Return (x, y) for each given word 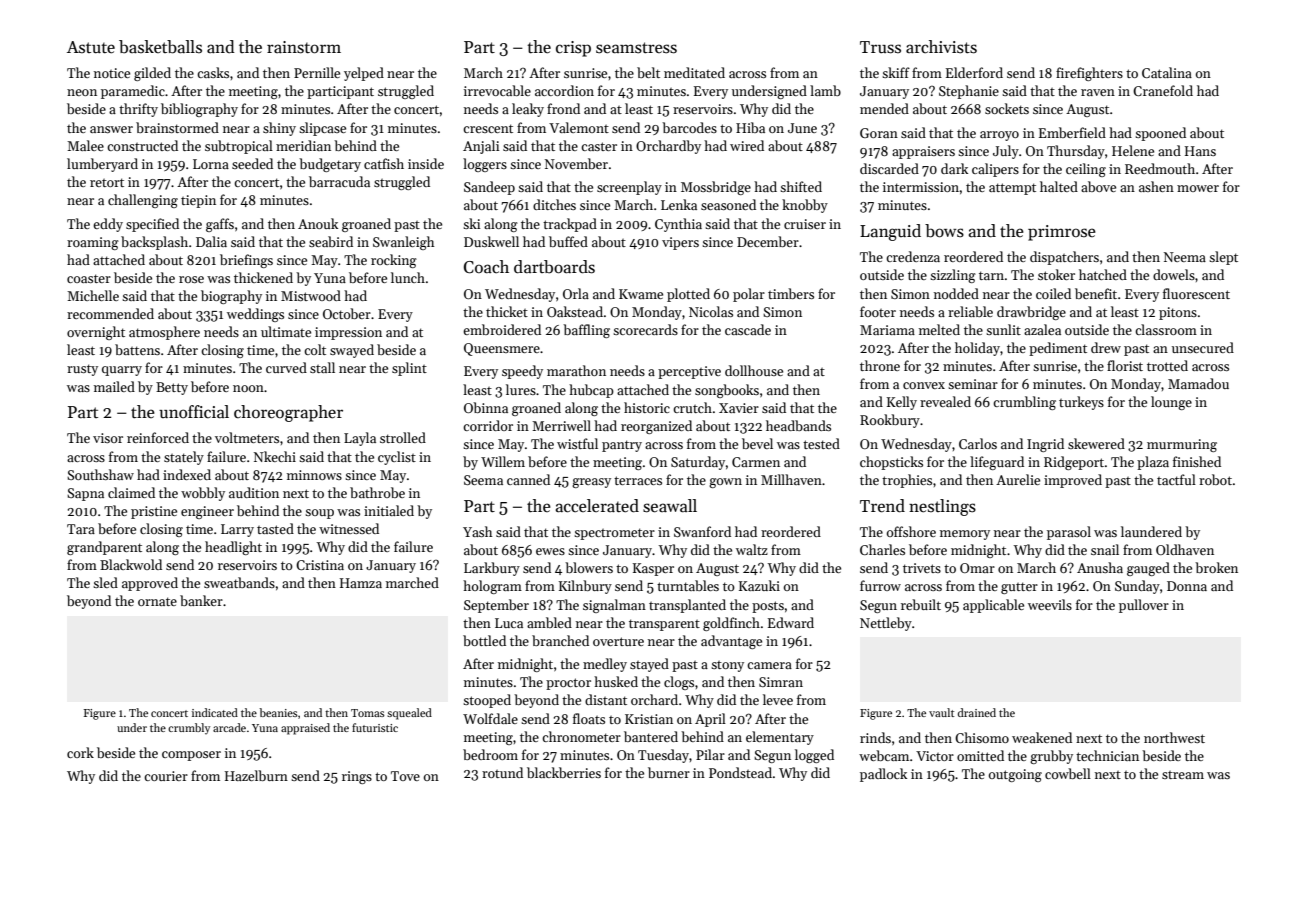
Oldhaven (1185, 549)
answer (111, 129)
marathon (576, 370)
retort (107, 182)
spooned (1160, 134)
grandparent (104, 548)
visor (108, 438)
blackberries (564, 772)
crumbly (189, 729)
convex (924, 385)
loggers (485, 165)
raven (1098, 92)
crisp (573, 49)
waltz (752, 549)
